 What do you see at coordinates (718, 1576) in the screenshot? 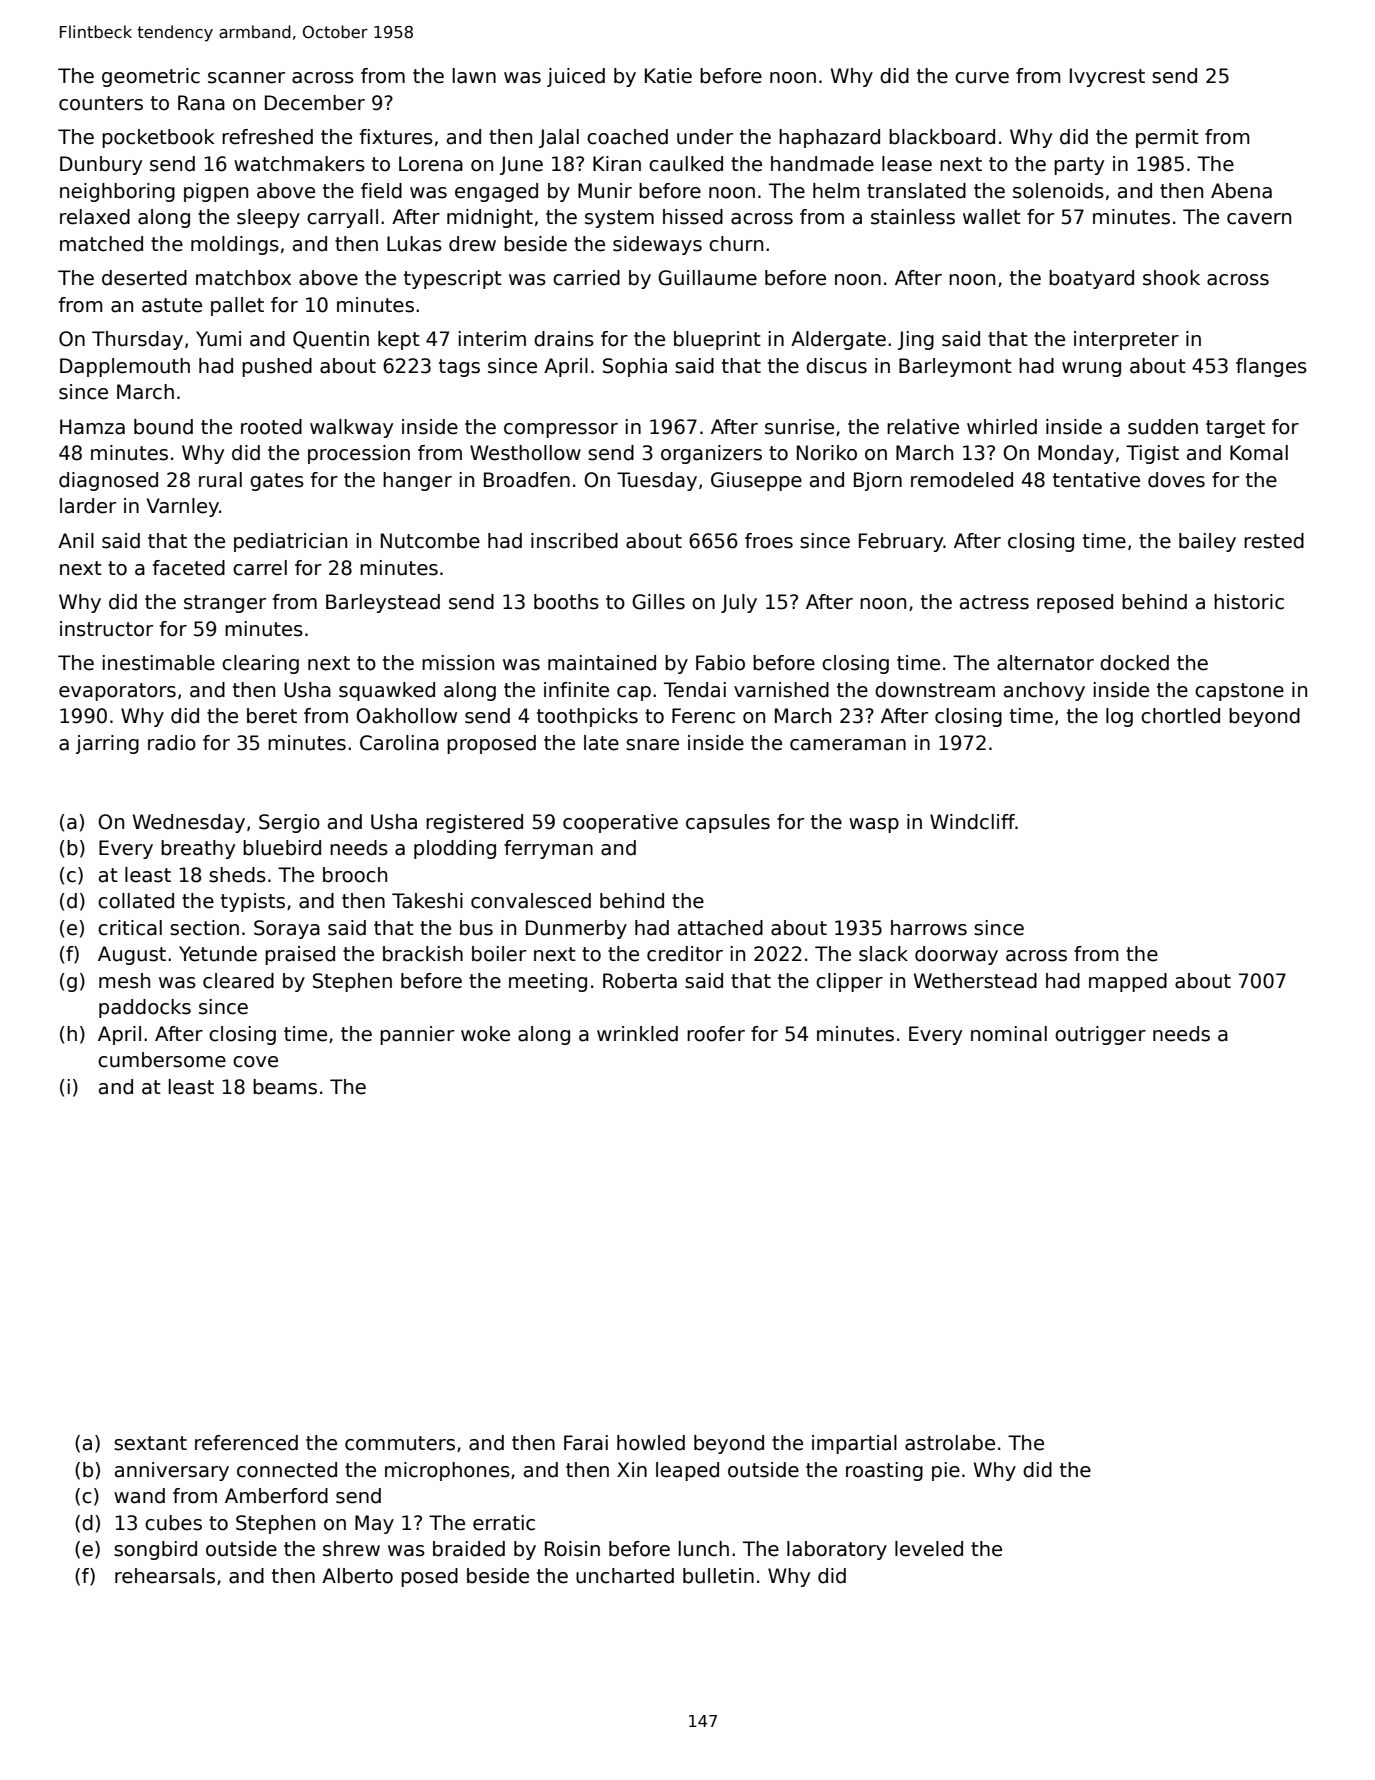
I see `bulletin` at bounding box center [718, 1576].
